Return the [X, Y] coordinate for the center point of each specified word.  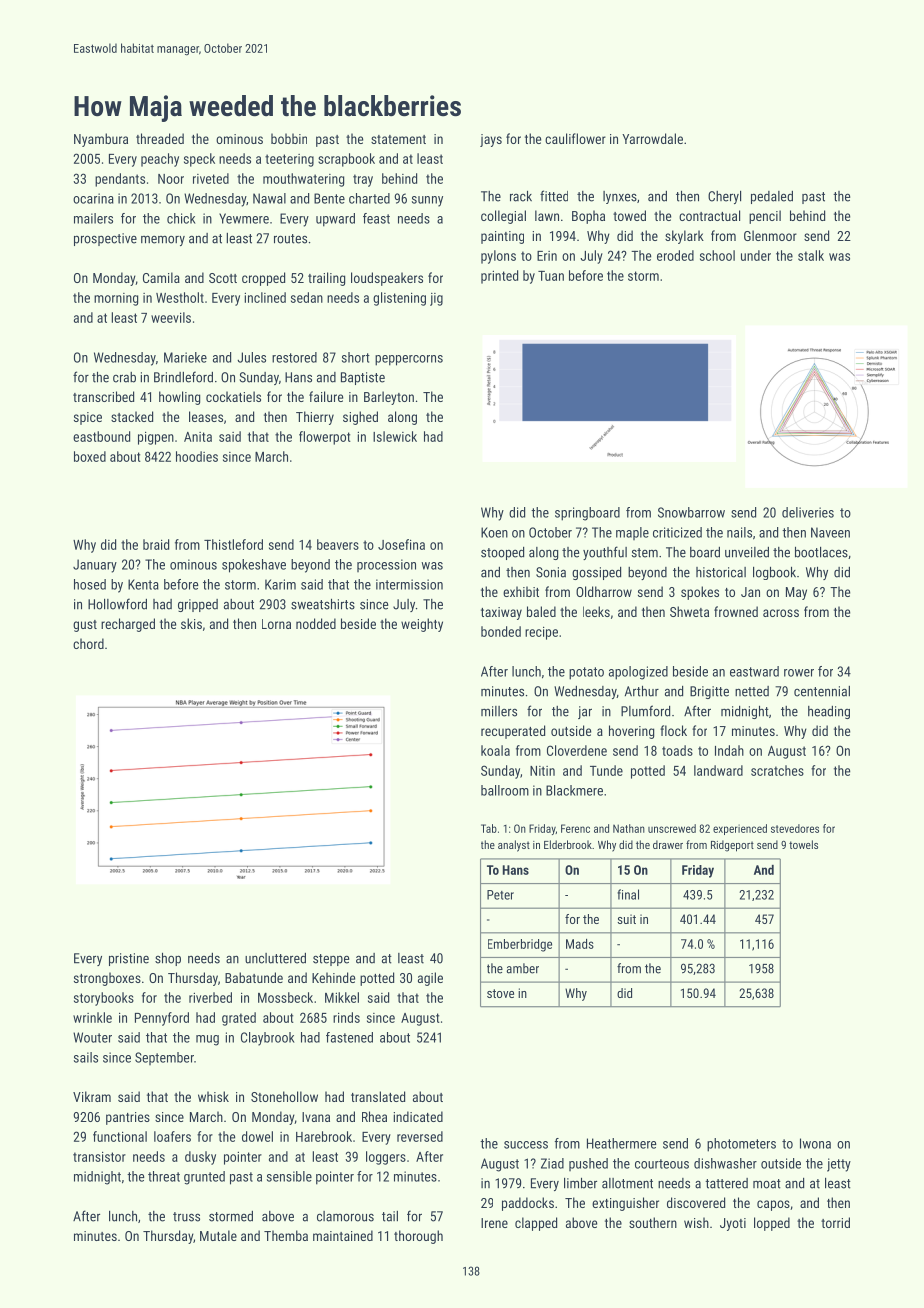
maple [632, 533]
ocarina [93, 198]
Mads [580, 944]
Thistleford [233, 544]
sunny [427, 201]
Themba [286, 1235]
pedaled [772, 197]
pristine [129, 959]
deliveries [808, 512]
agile [430, 979]
